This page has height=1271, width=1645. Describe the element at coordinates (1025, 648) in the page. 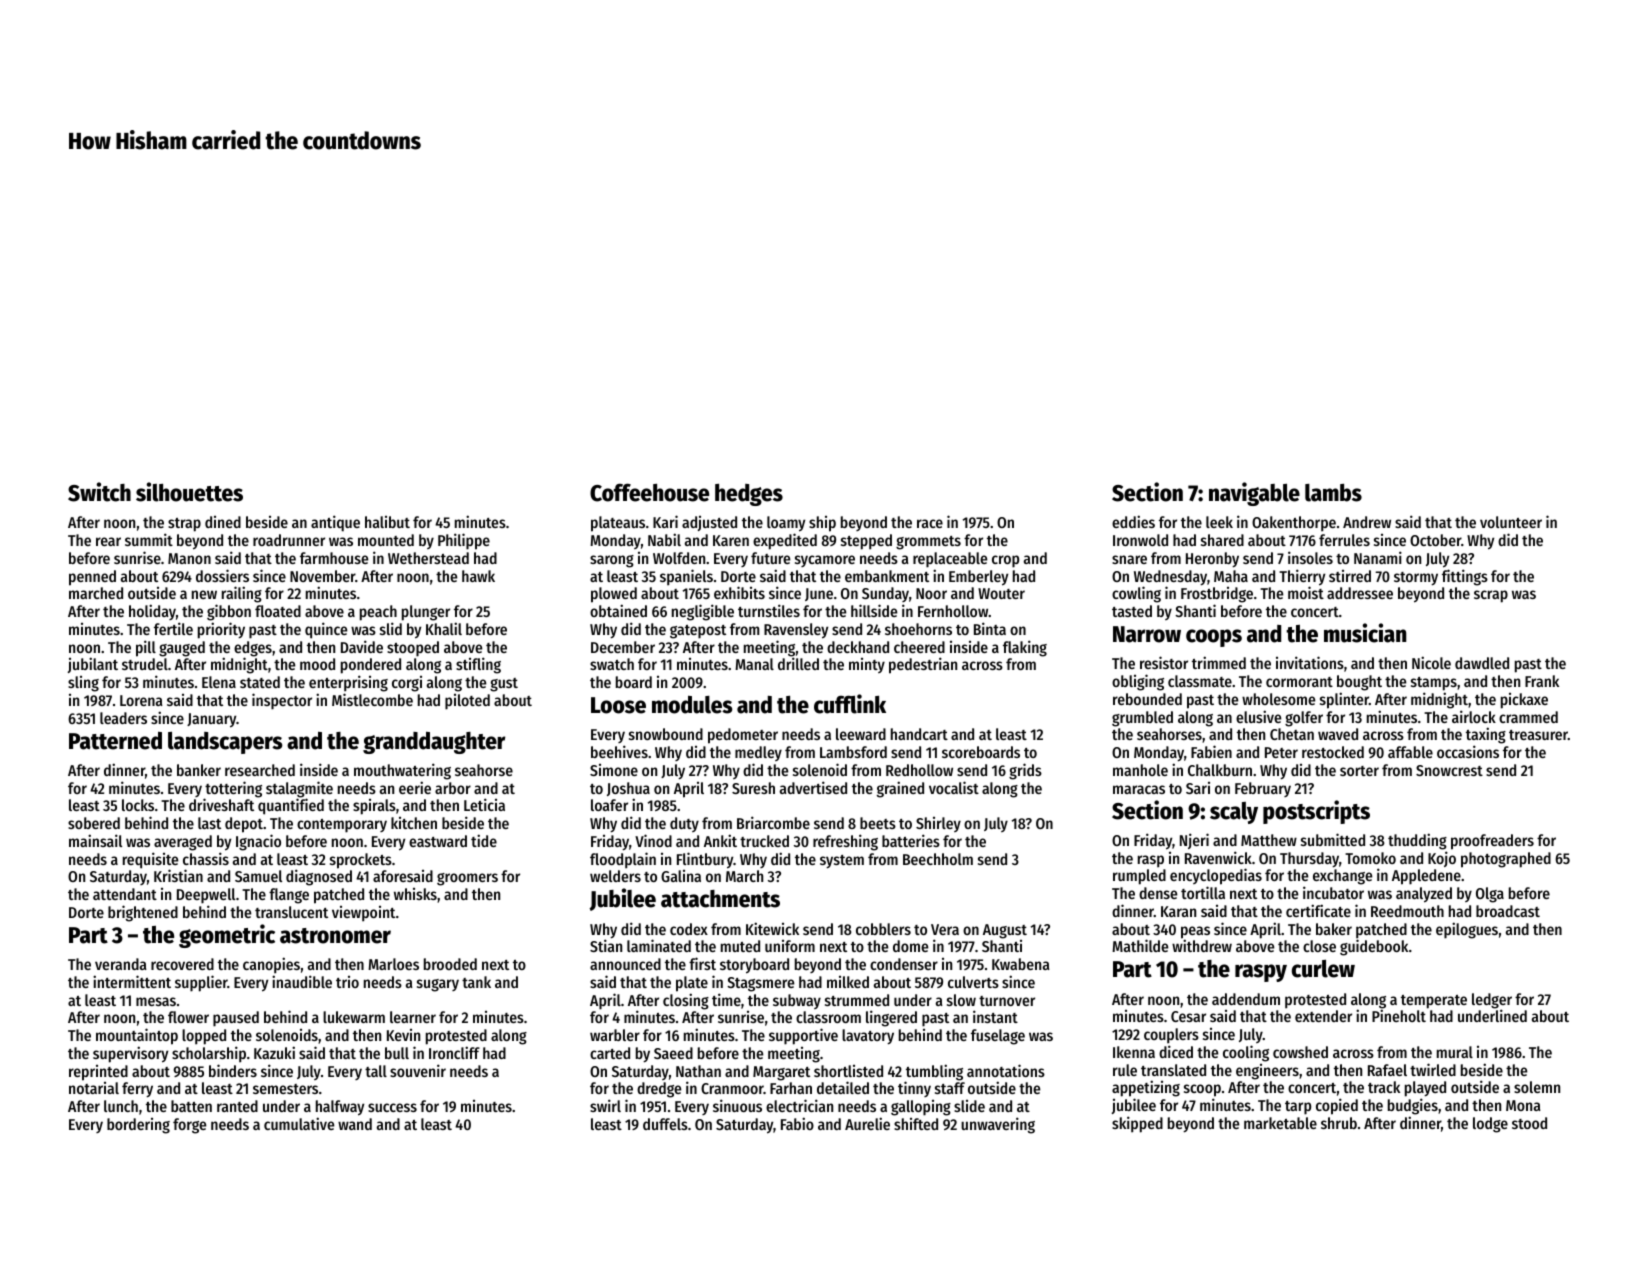

I see `flaking` at that location.
